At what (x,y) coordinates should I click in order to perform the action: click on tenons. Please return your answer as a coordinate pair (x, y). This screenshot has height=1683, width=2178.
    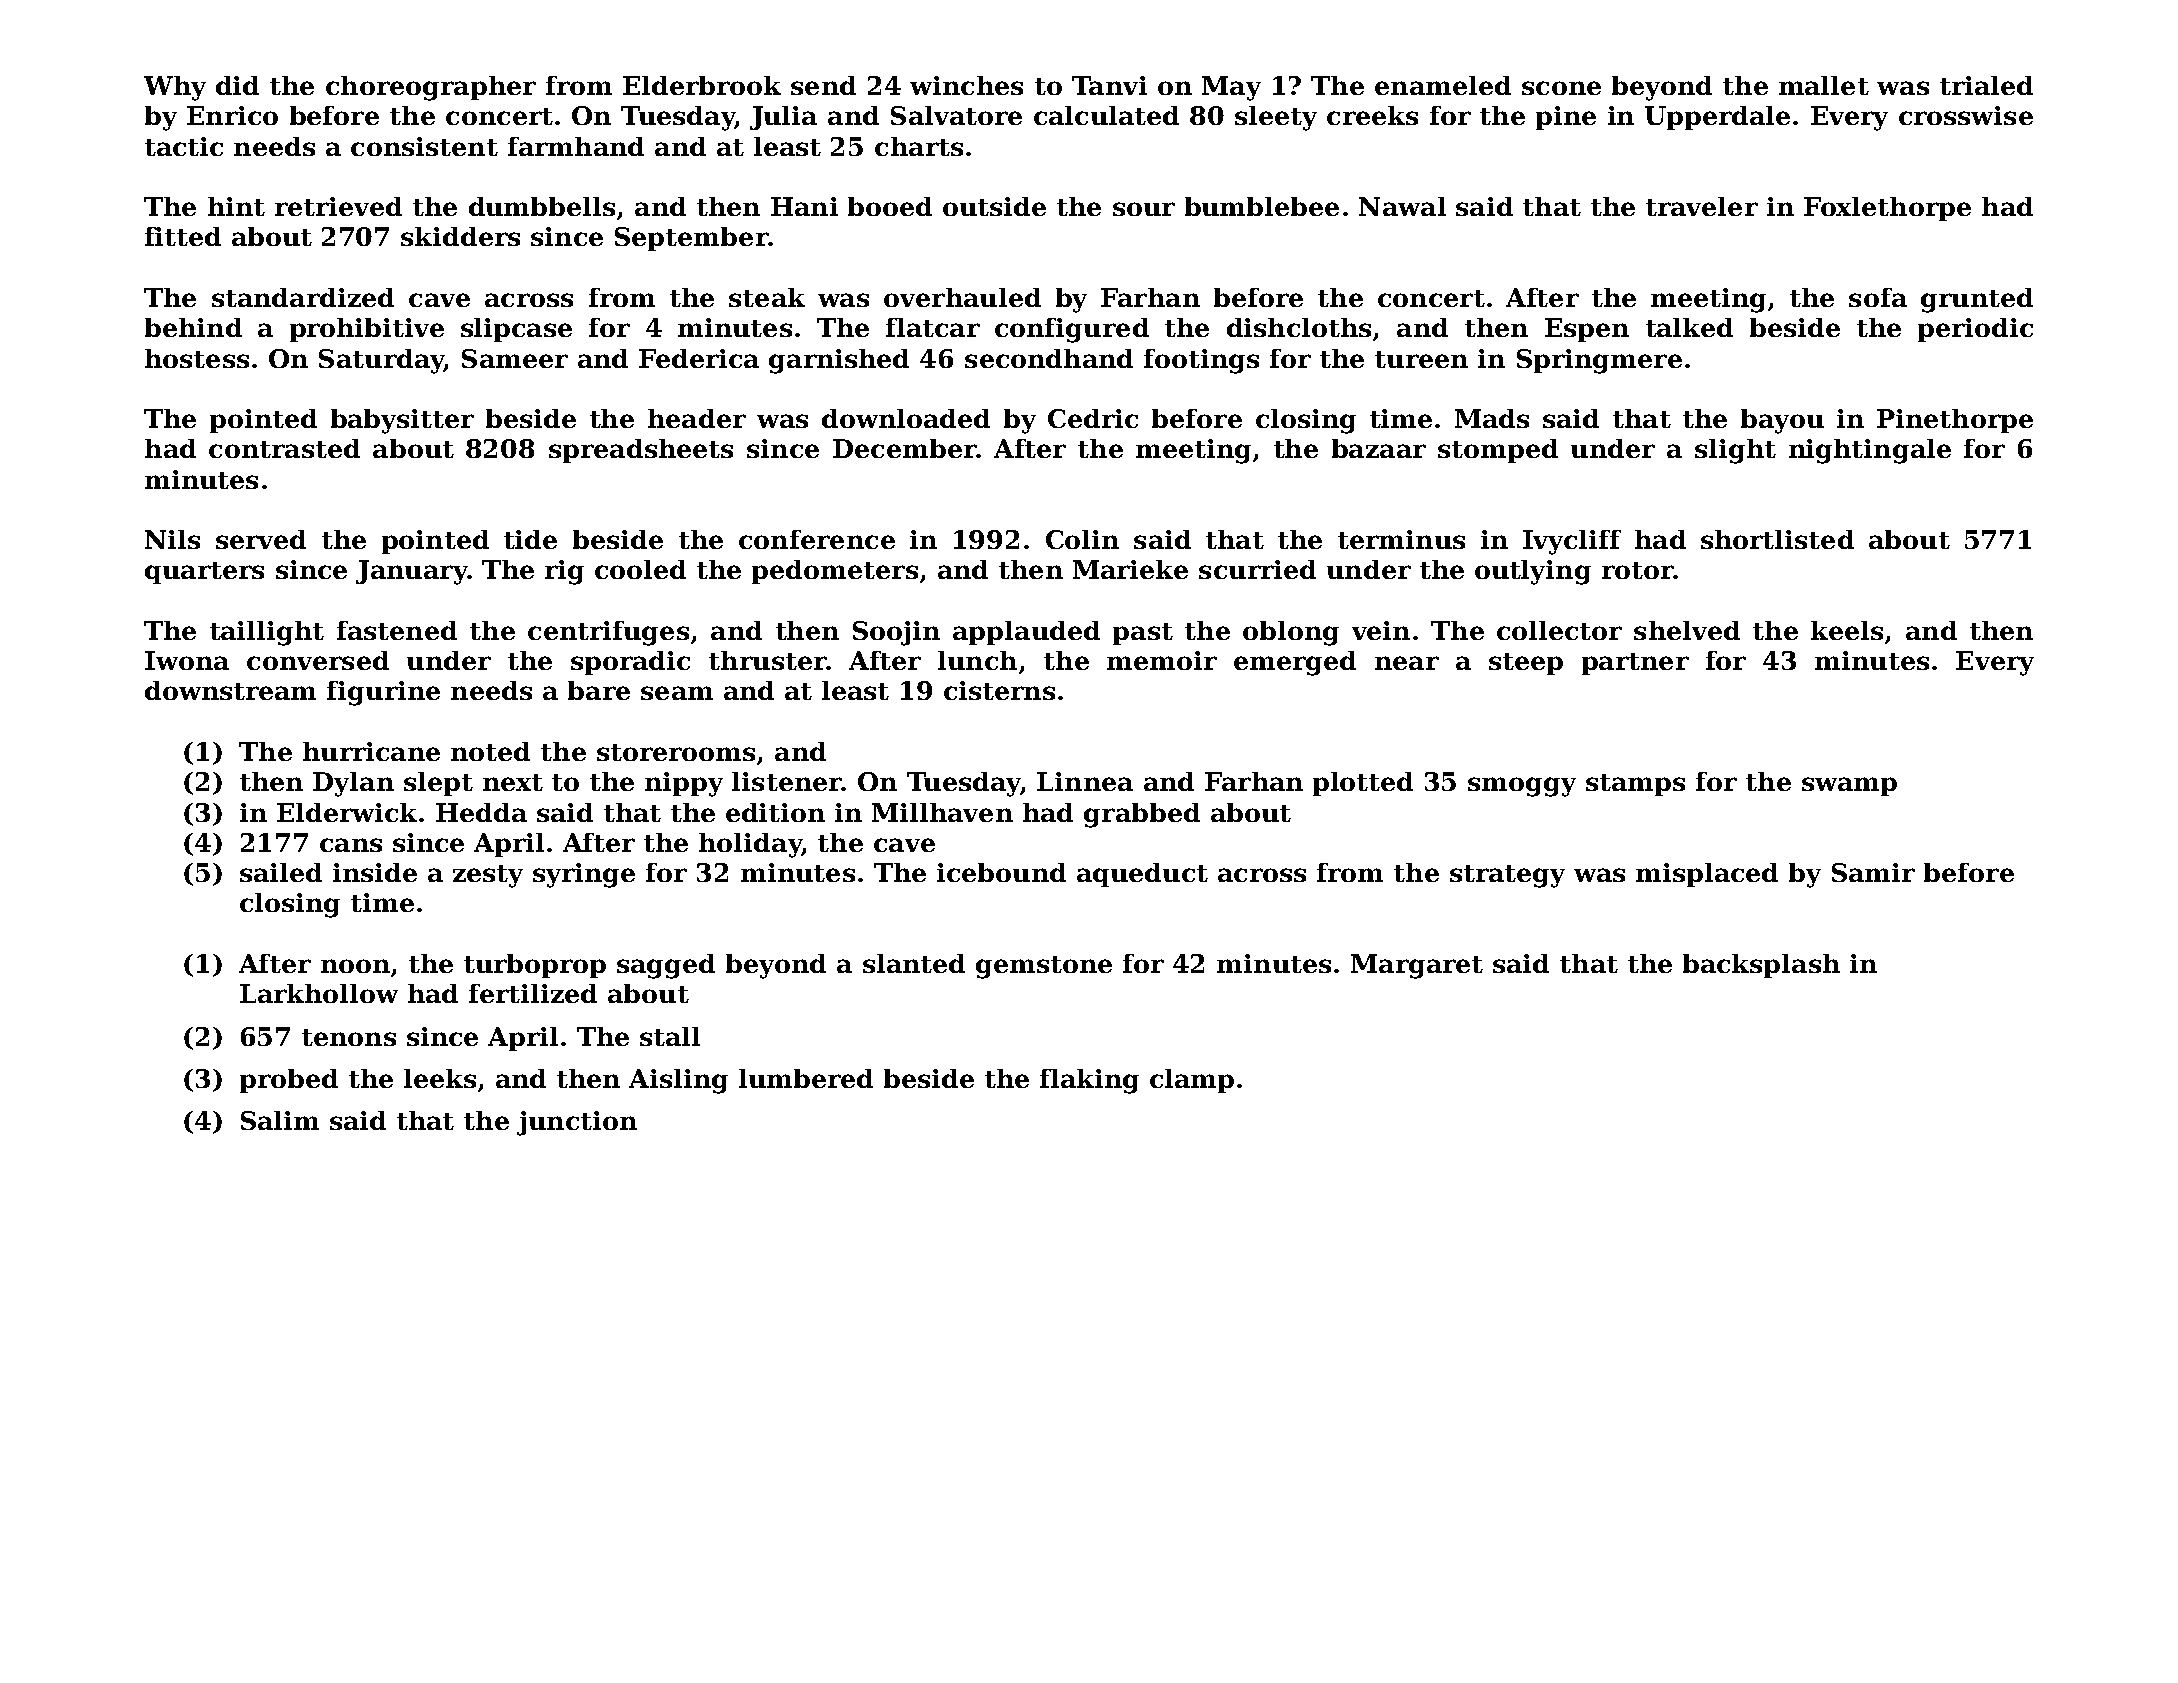
    Looking at the image, I should click on (349, 1037).
